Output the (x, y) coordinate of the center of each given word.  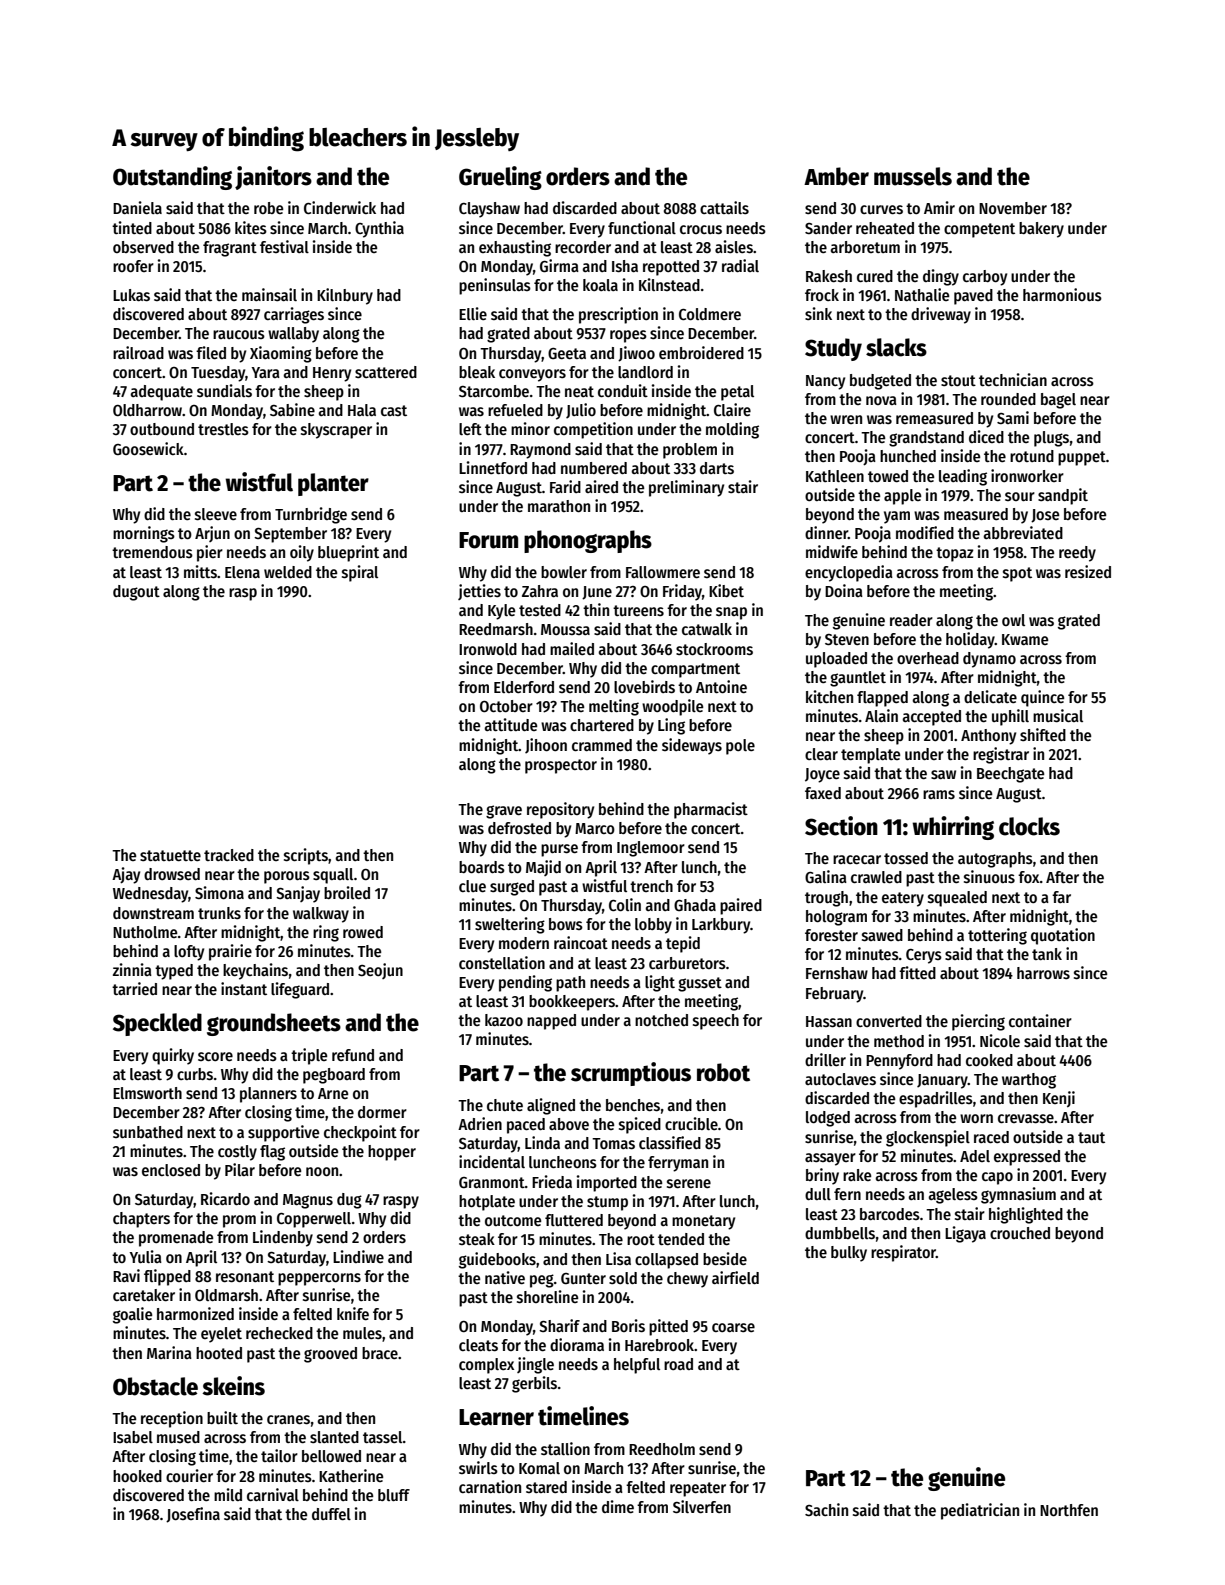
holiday (970, 640)
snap (731, 613)
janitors (273, 178)
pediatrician (980, 1511)
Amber (836, 176)
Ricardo (225, 1198)
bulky (849, 1254)
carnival (273, 1494)
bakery (1041, 230)
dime (618, 1506)
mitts (200, 572)
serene (689, 1184)
